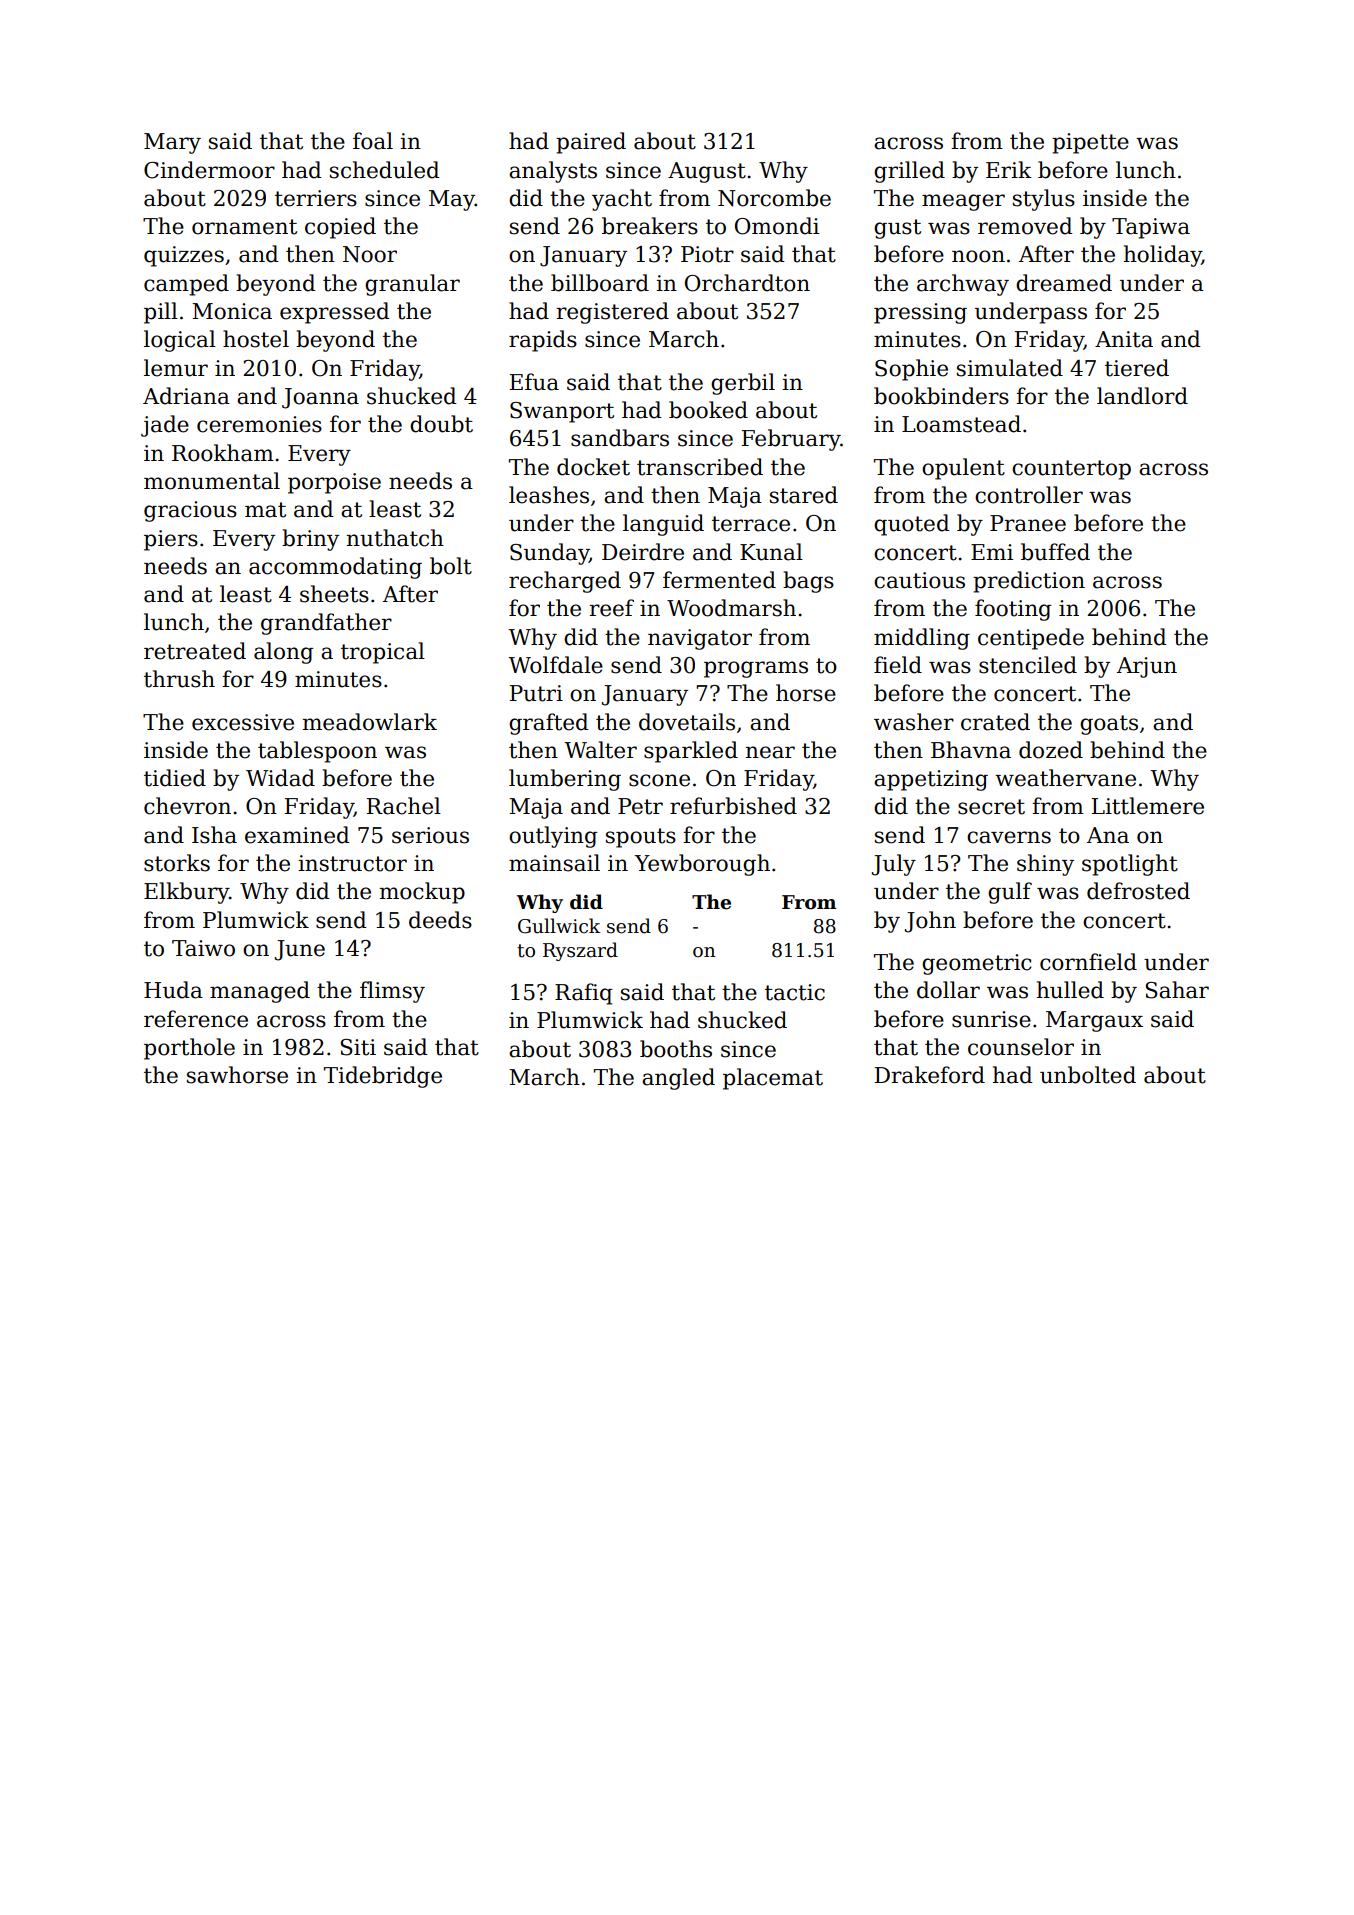 Image resolution: width=1354 pixels, height=1915 pixels. Describe the element at coordinates (591, 143) in the screenshot. I see `paired` at that location.
